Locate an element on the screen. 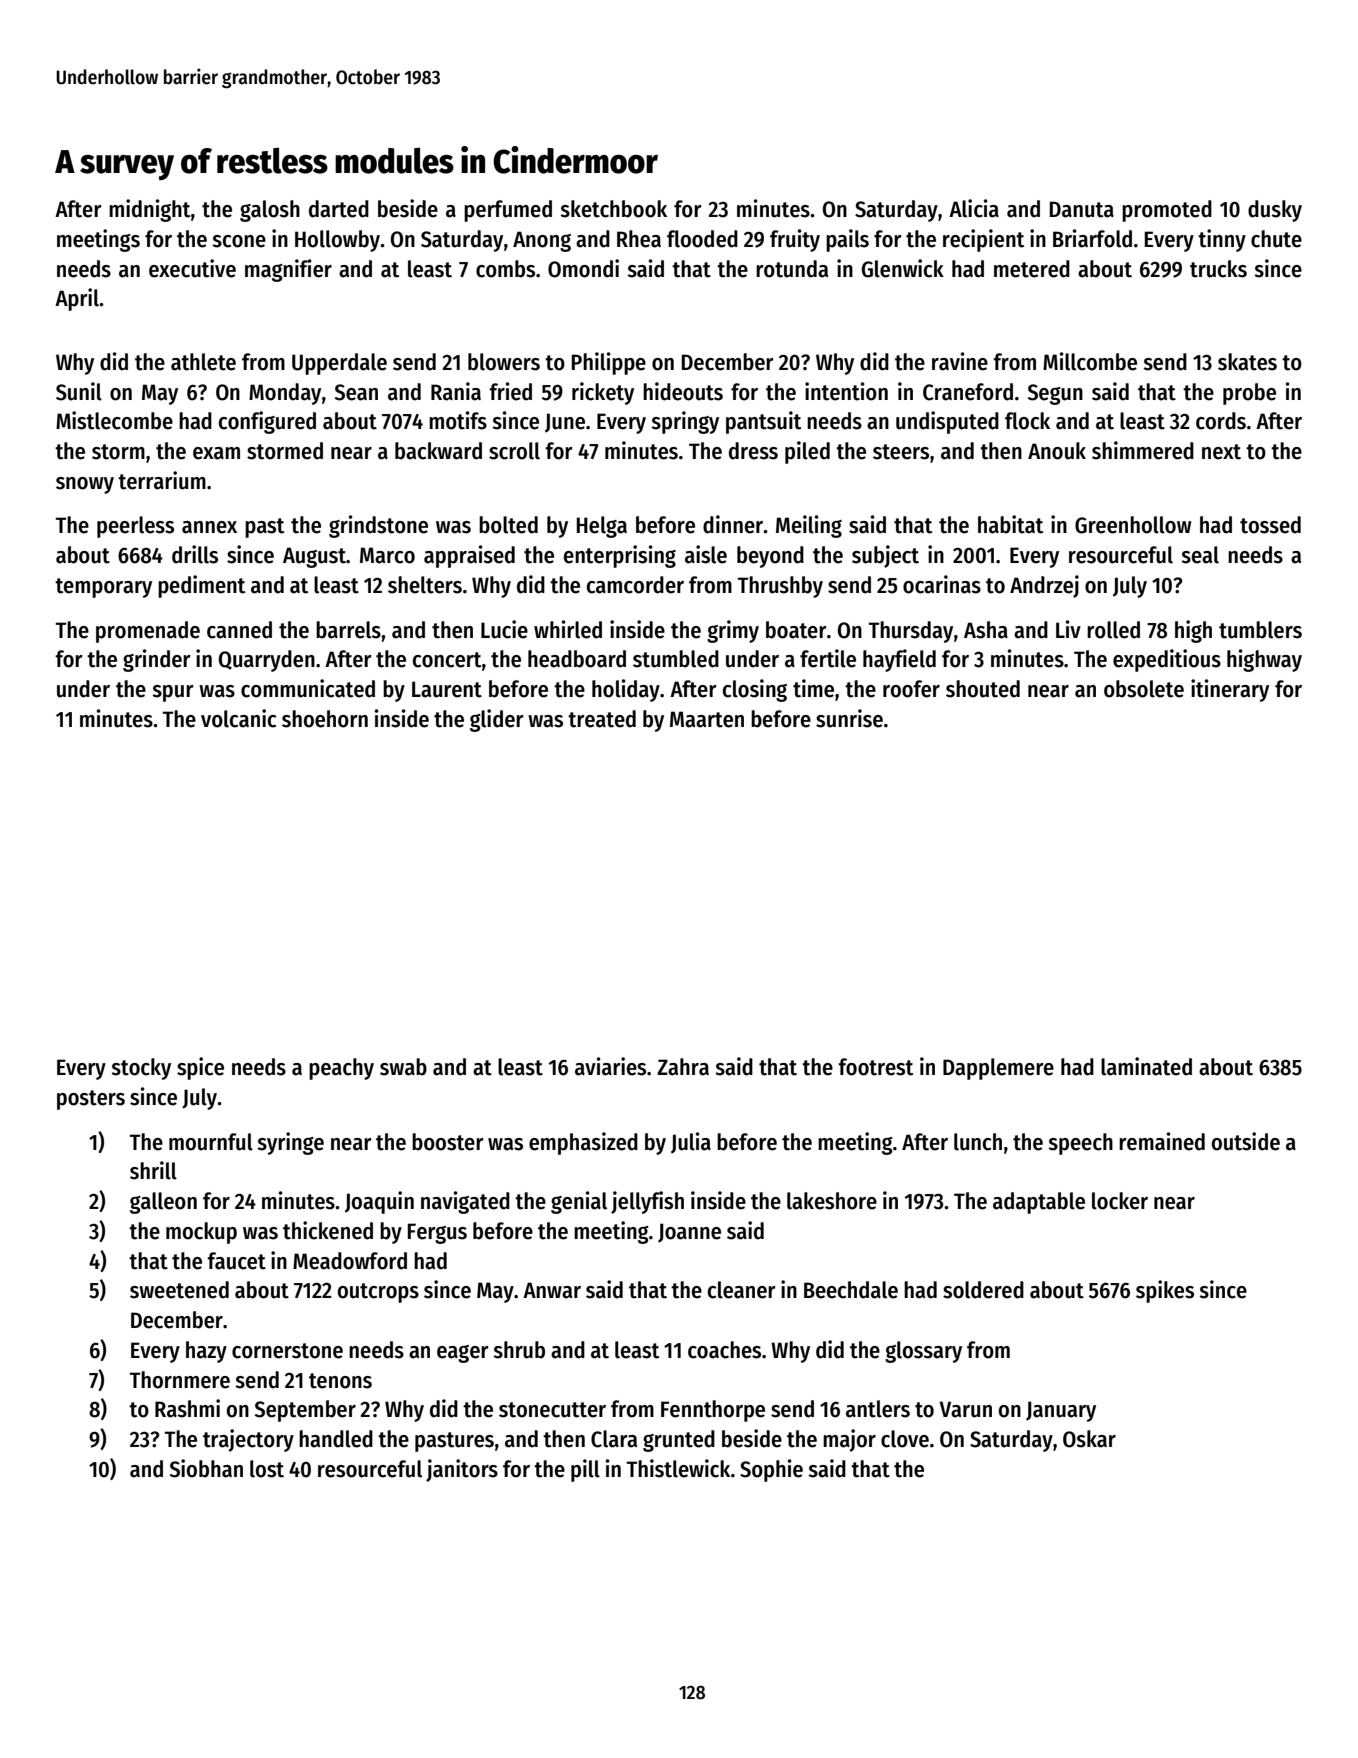 Image resolution: width=1358 pixels, height=1758 pixels. barrels is located at coordinates (348, 630).
